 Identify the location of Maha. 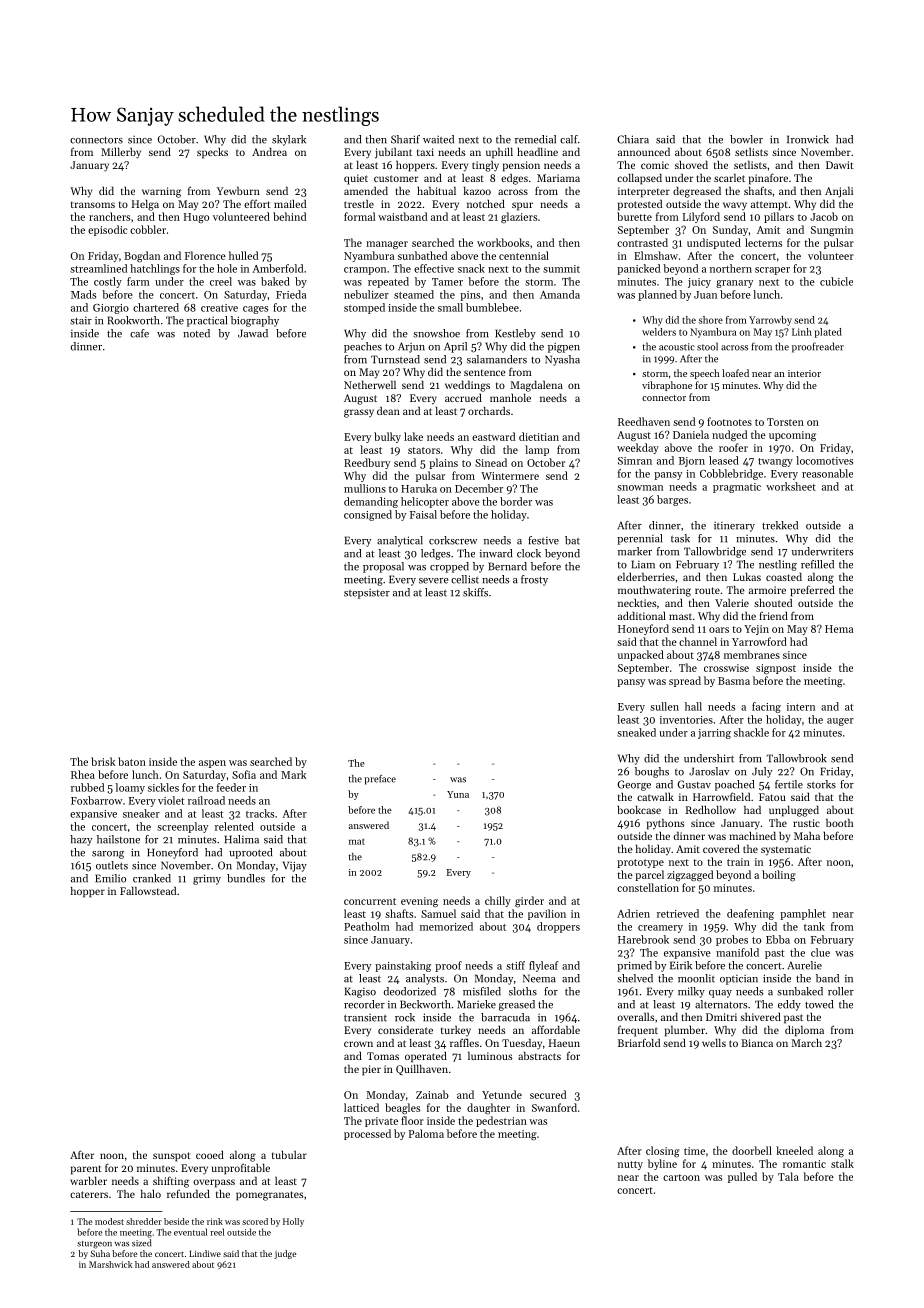
(807, 836).
